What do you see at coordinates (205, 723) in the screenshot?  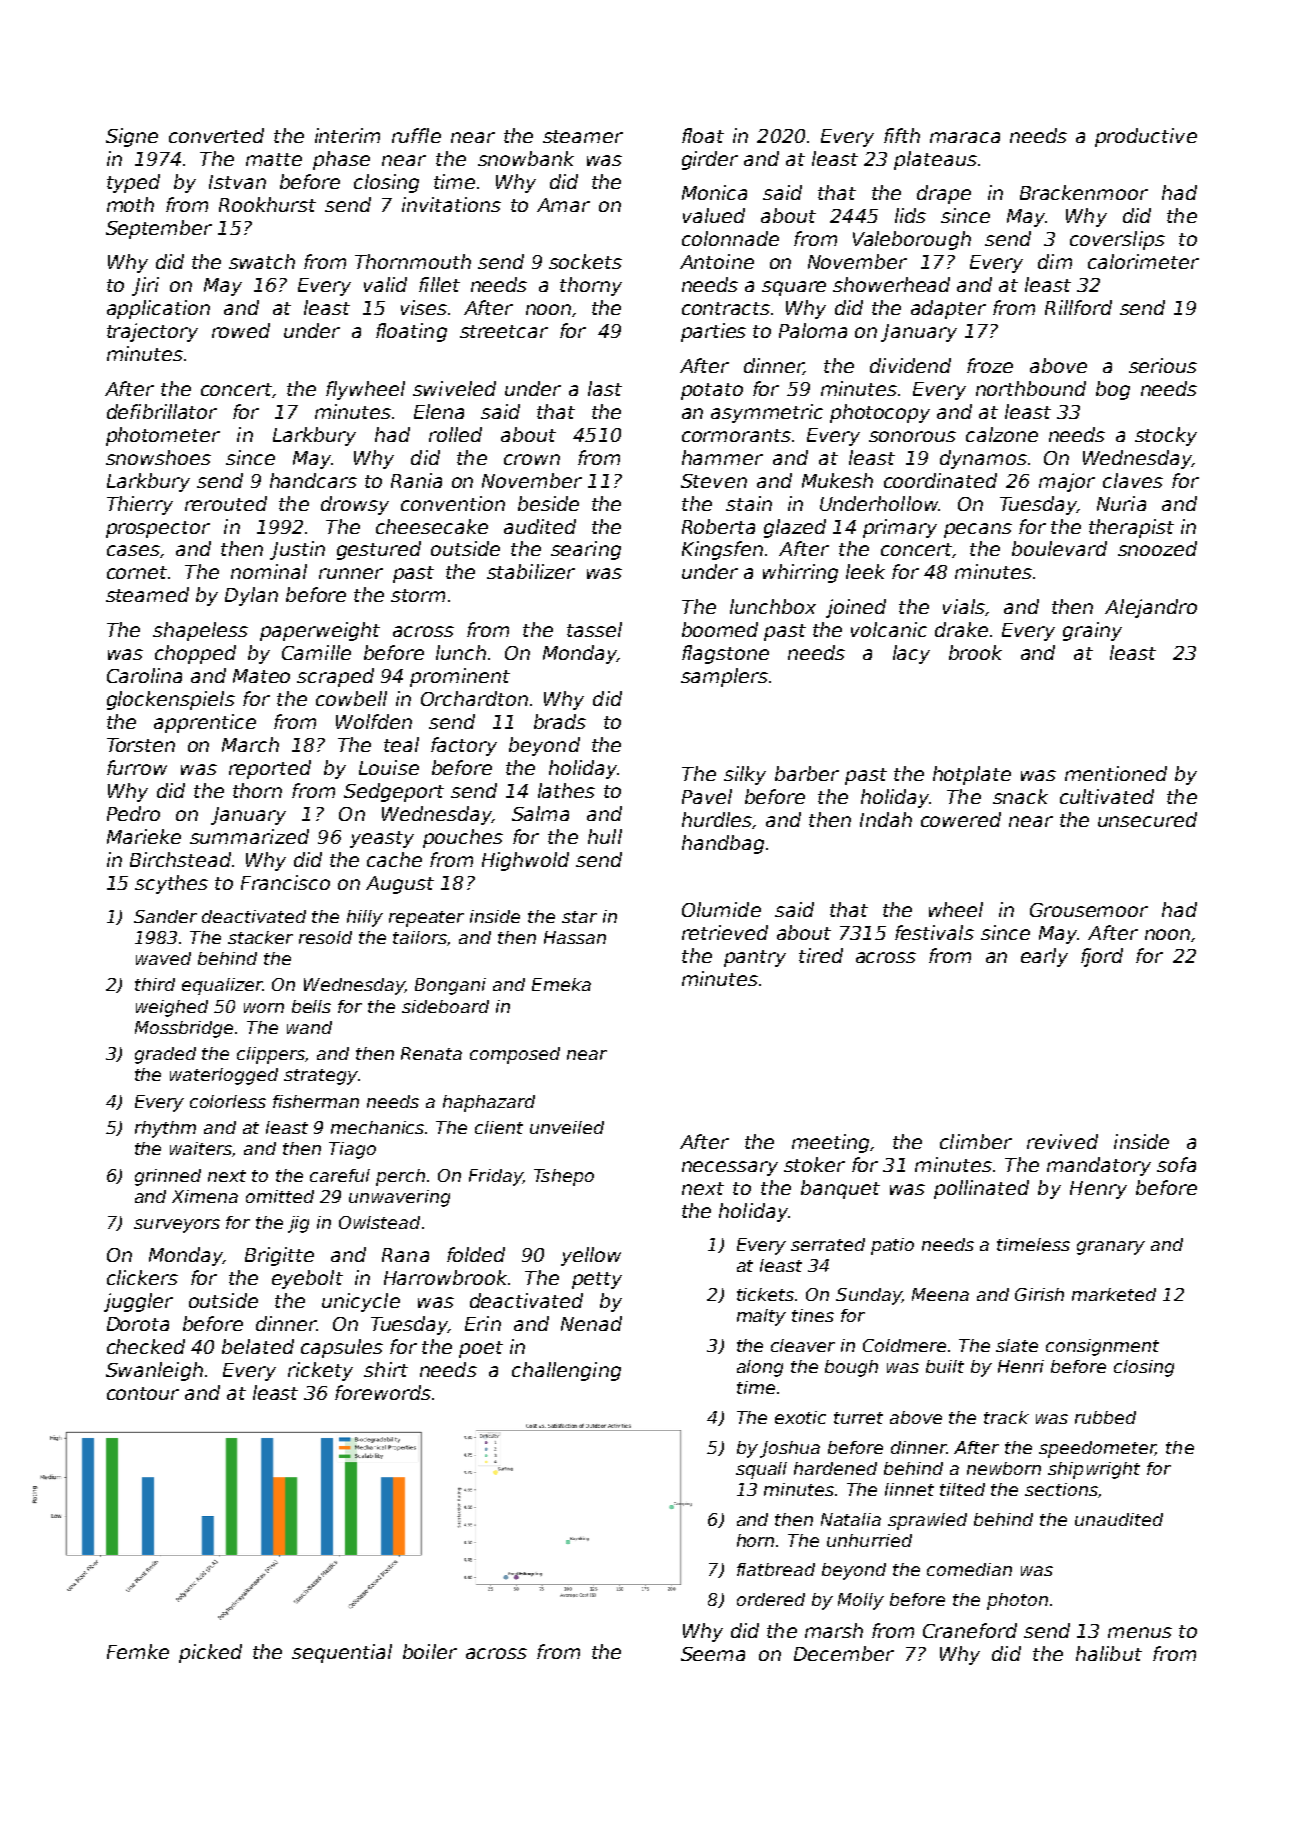 I see `apprentice` at bounding box center [205, 723].
